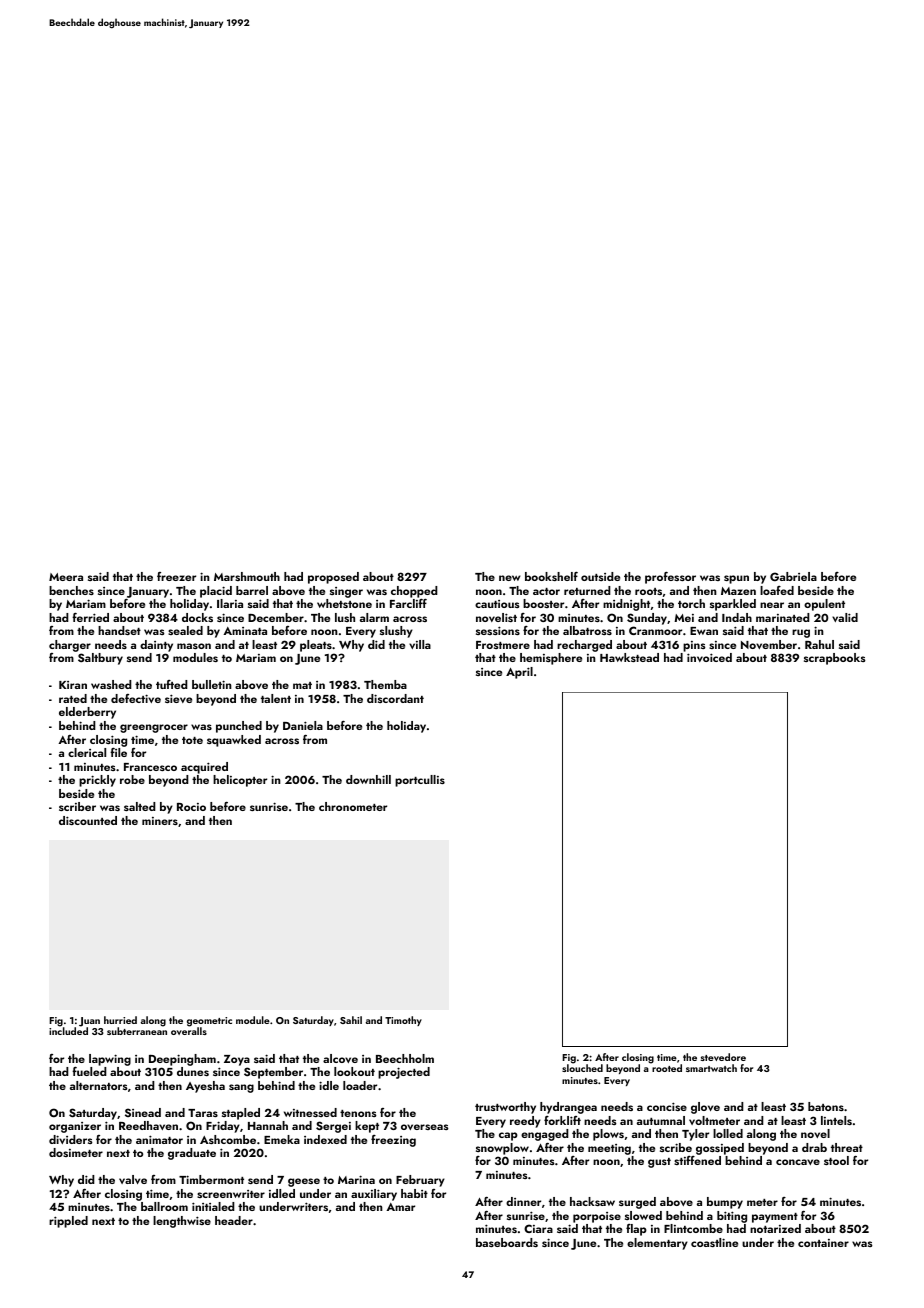  Describe the element at coordinates (182, 1222) in the screenshot. I see `lengthwise` at that location.
